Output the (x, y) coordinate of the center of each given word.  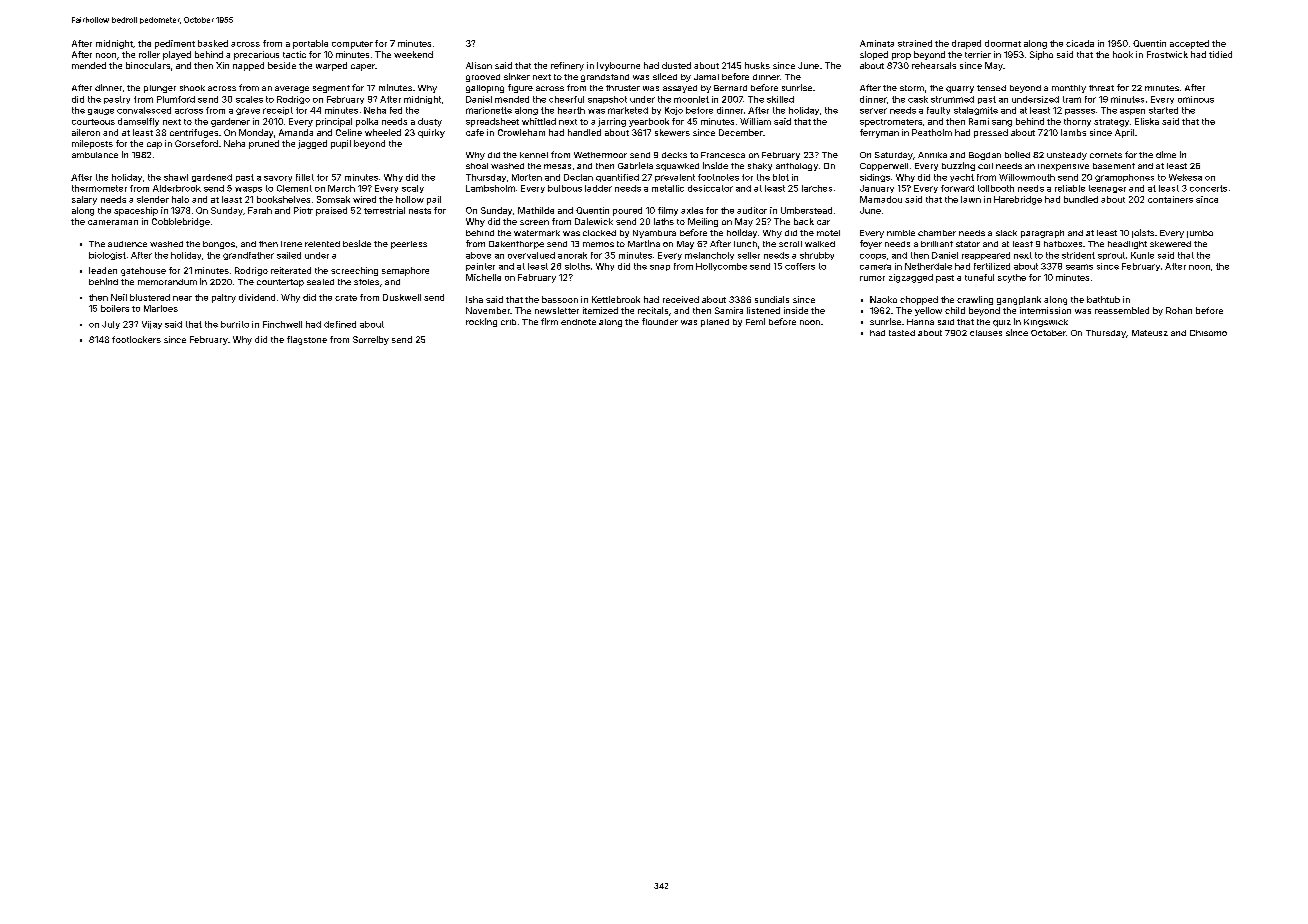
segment (331, 89)
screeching (354, 271)
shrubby (817, 256)
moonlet (691, 99)
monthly (1069, 89)
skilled (780, 99)
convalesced (144, 110)
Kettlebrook (616, 299)
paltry (224, 298)
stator (968, 244)
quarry (960, 89)
